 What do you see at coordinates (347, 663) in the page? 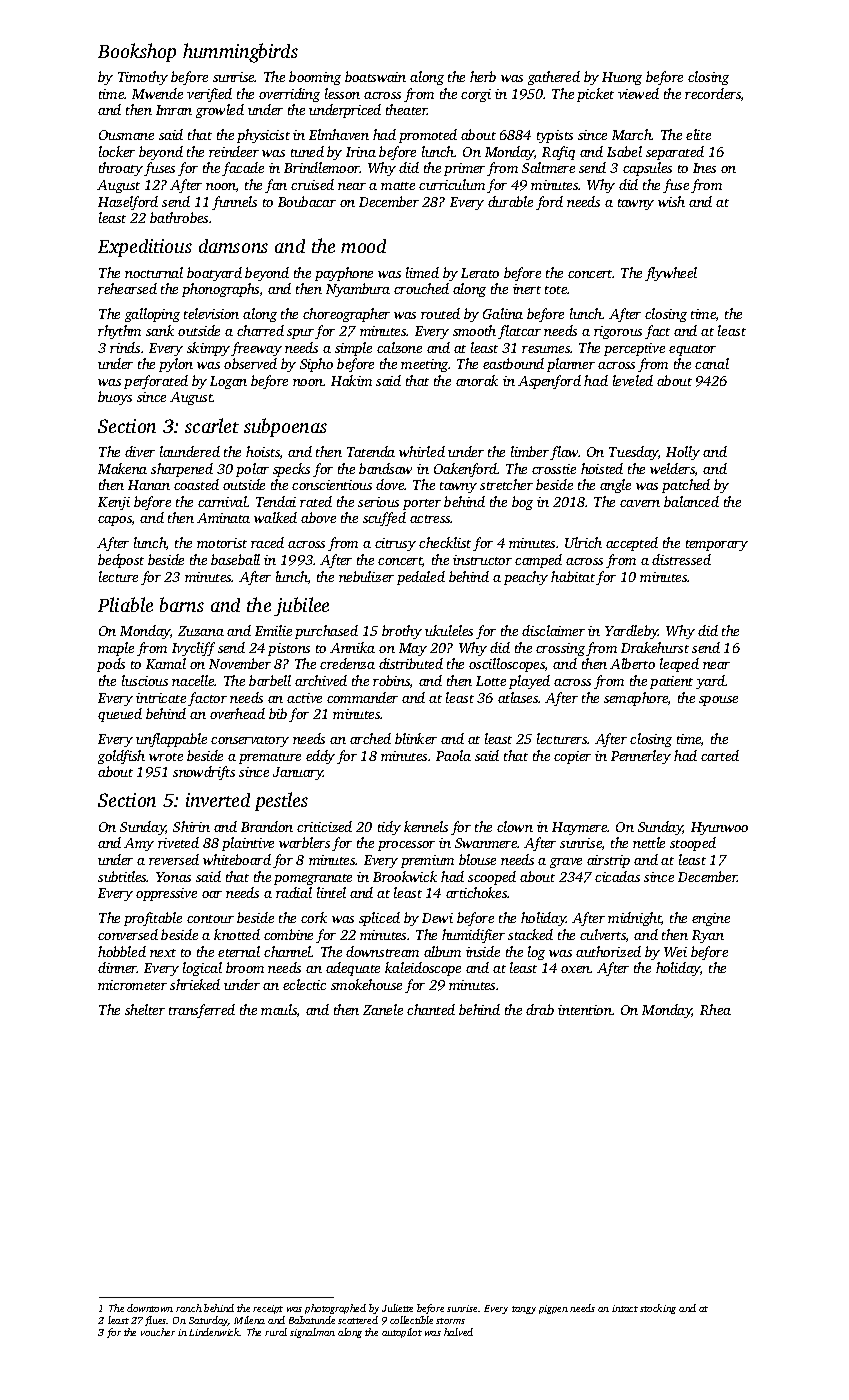
I see `credenza` at bounding box center [347, 663].
